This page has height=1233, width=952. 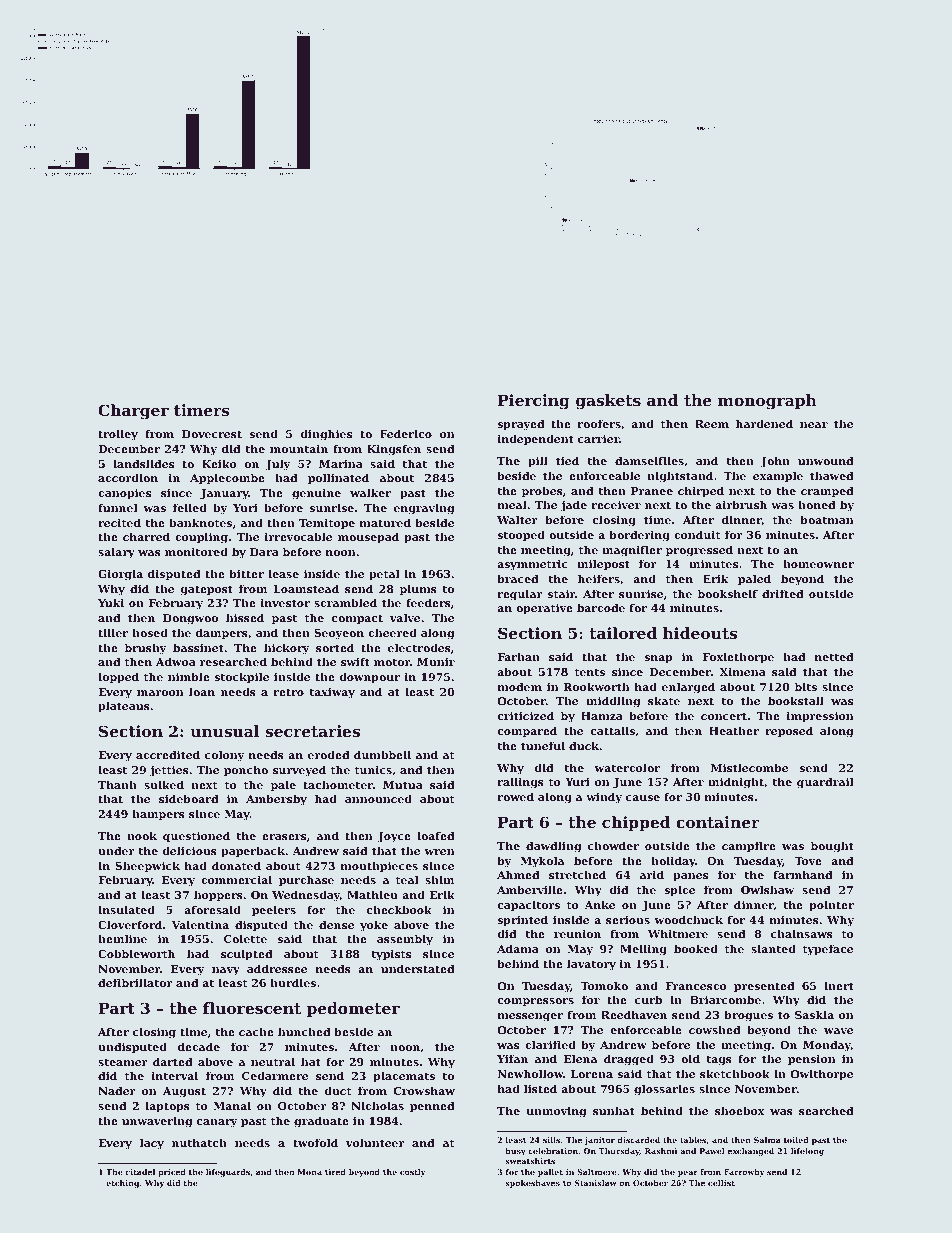 What do you see at coordinates (767, 402) in the page?
I see `monograph` at bounding box center [767, 402].
